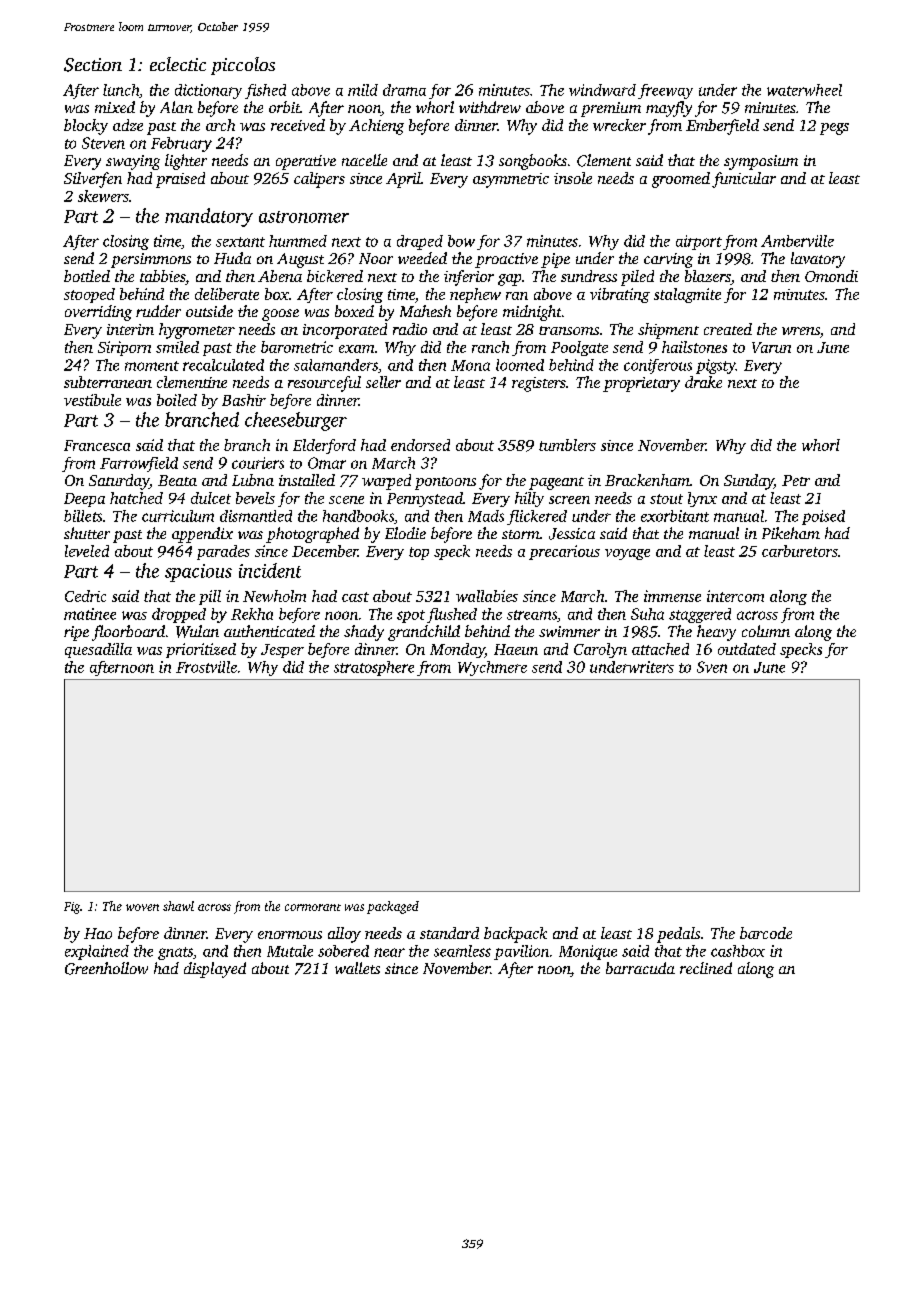  Describe the element at coordinates (106, 968) in the image. I see `Greenhollow` at that location.
